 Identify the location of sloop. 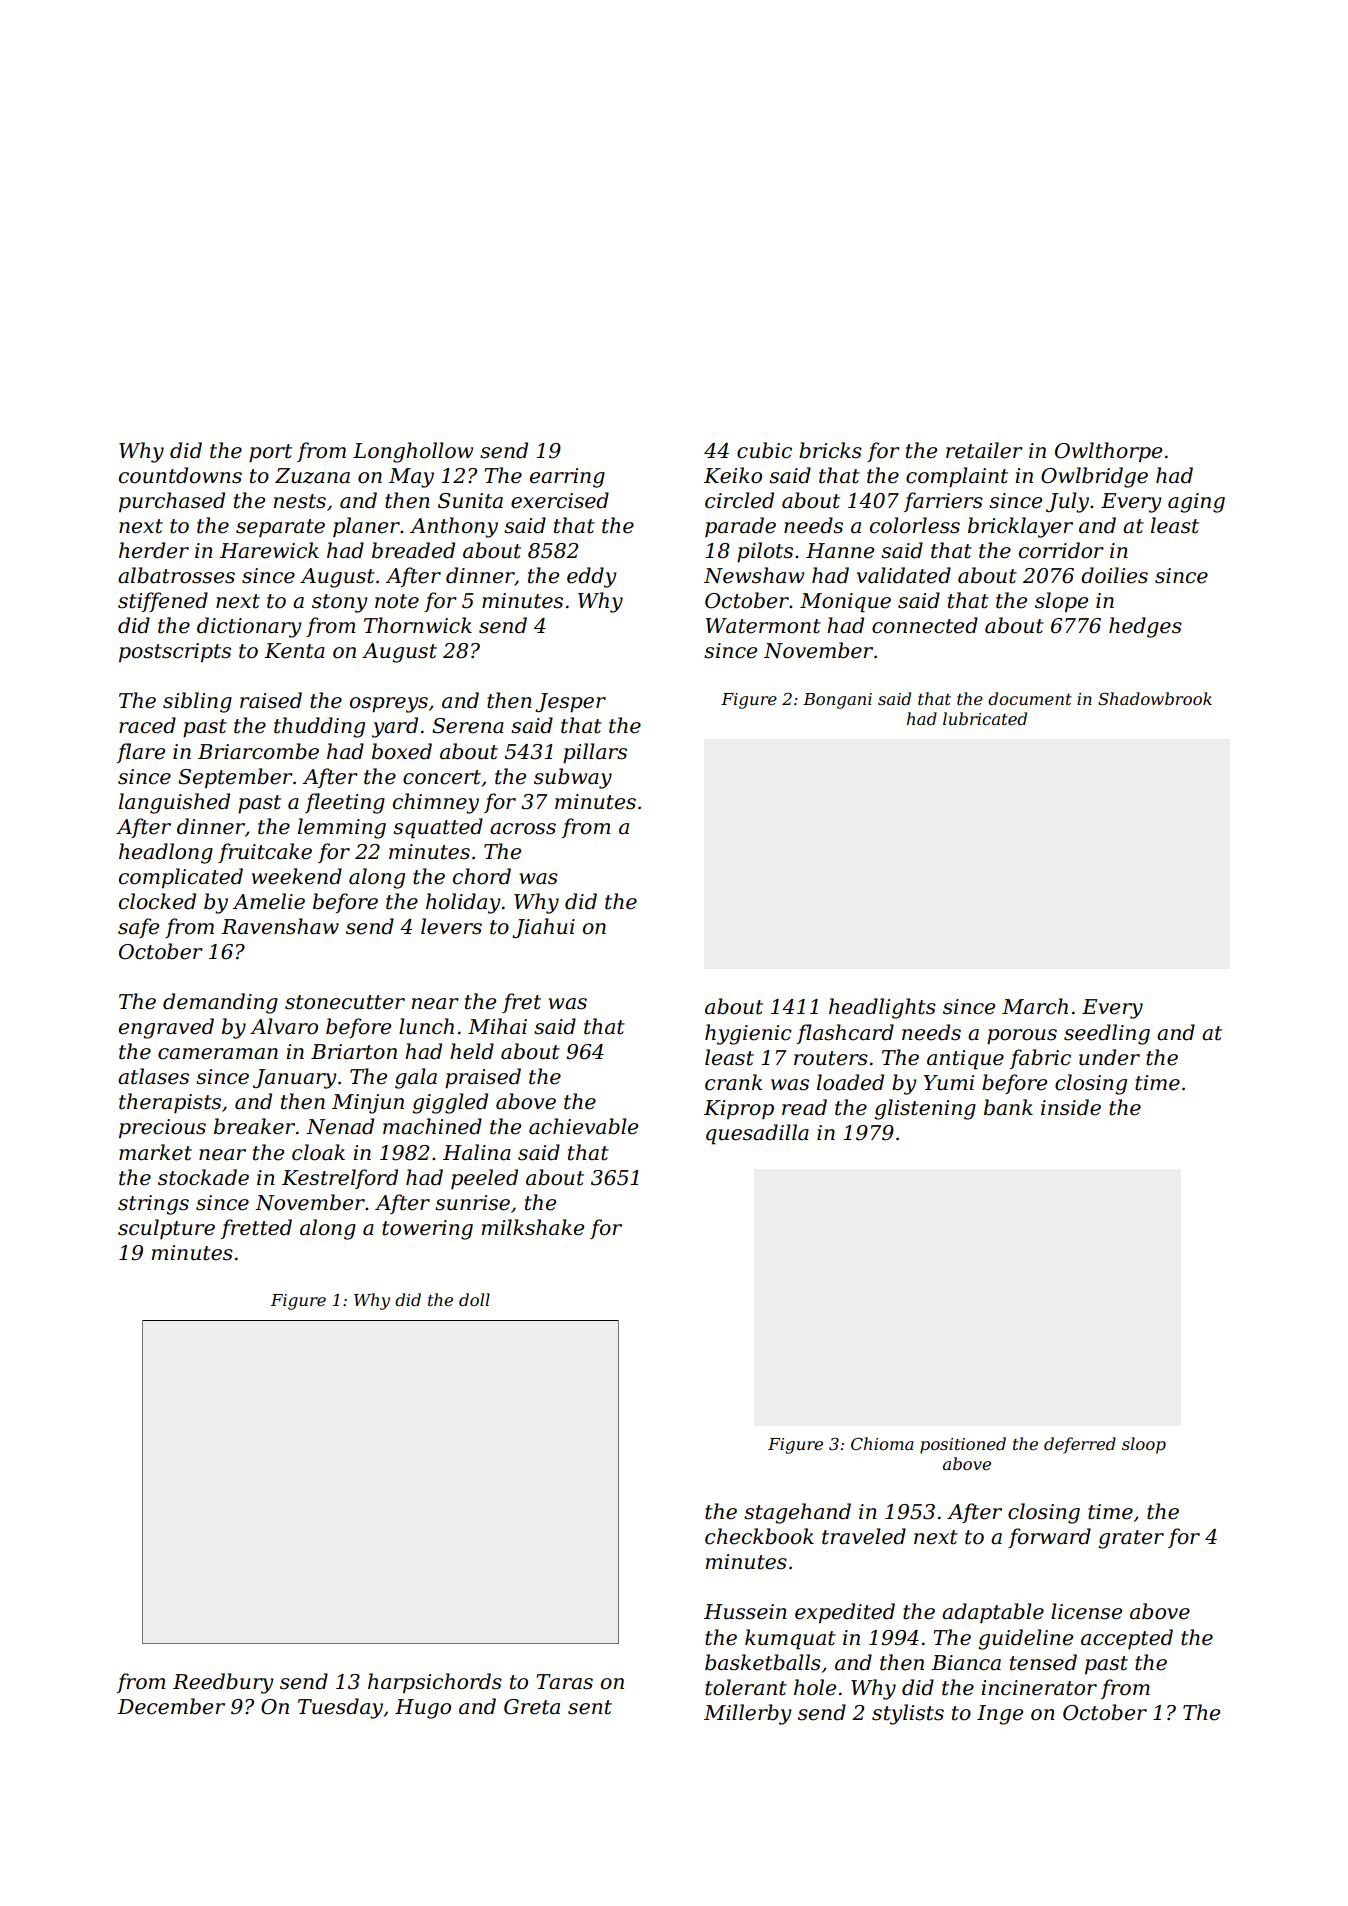
(1144, 1445).
